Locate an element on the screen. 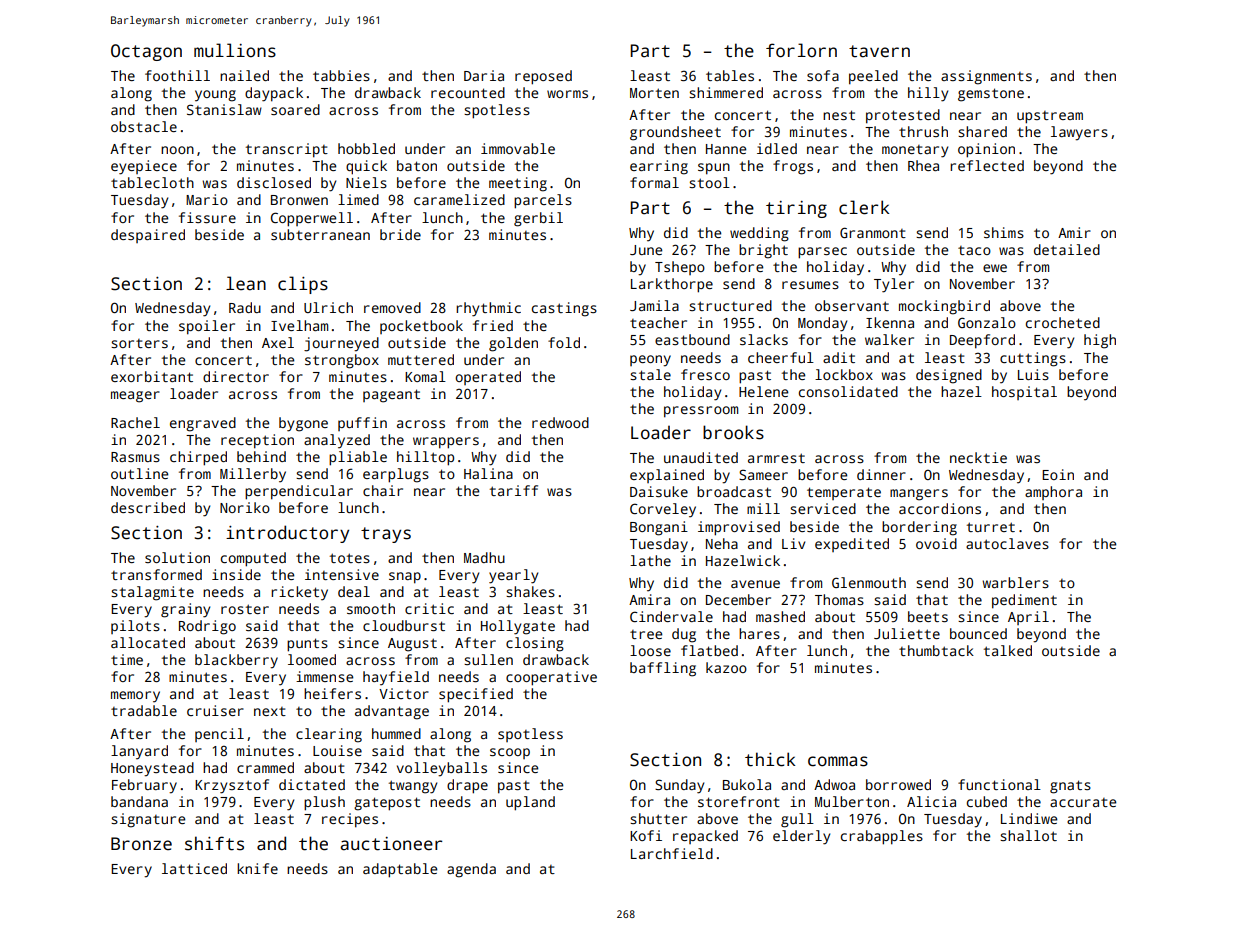 This screenshot has width=1233, height=952. structured is located at coordinates (730, 305).
